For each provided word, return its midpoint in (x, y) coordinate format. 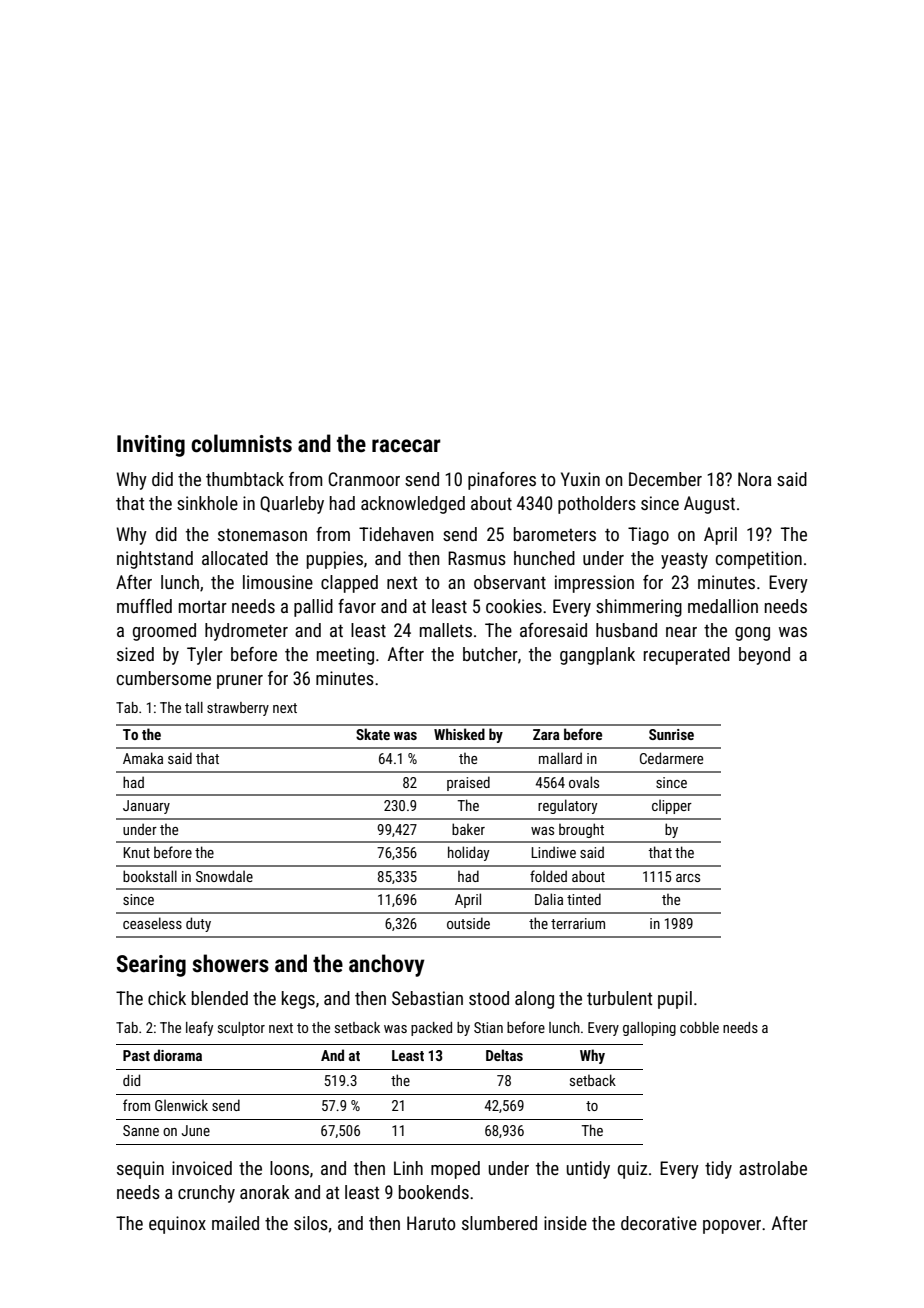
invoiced (202, 1168)
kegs (298, 1000)
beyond (764, 656)
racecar (406, 446)
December (665, 479)
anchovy (387, 965)
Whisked (459, 734)
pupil (675, 1000)
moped (455, 1170)
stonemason (262, 535)
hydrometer (246, 632)
